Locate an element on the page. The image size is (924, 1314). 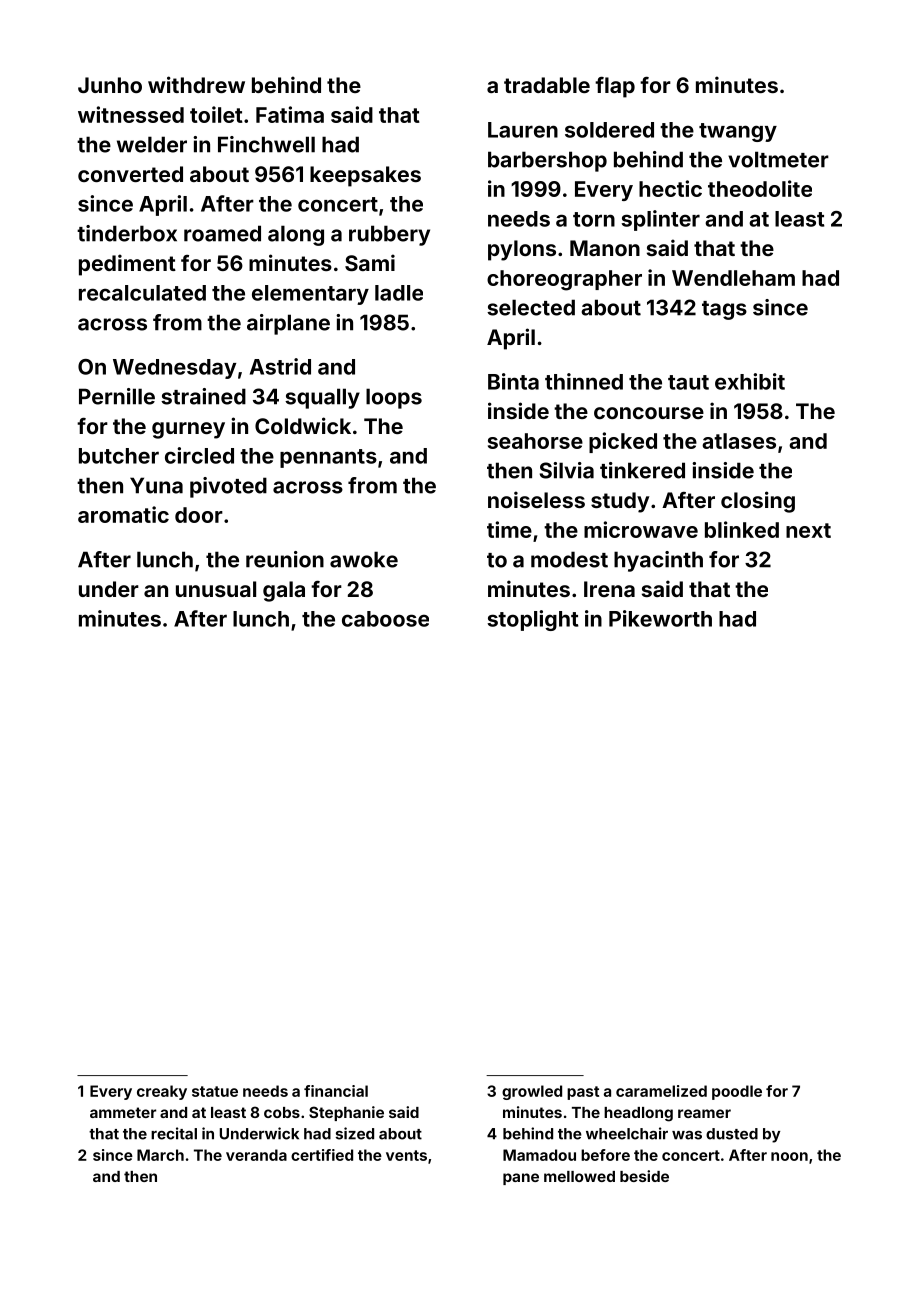
unusual is located at coordinates (216, 589).
